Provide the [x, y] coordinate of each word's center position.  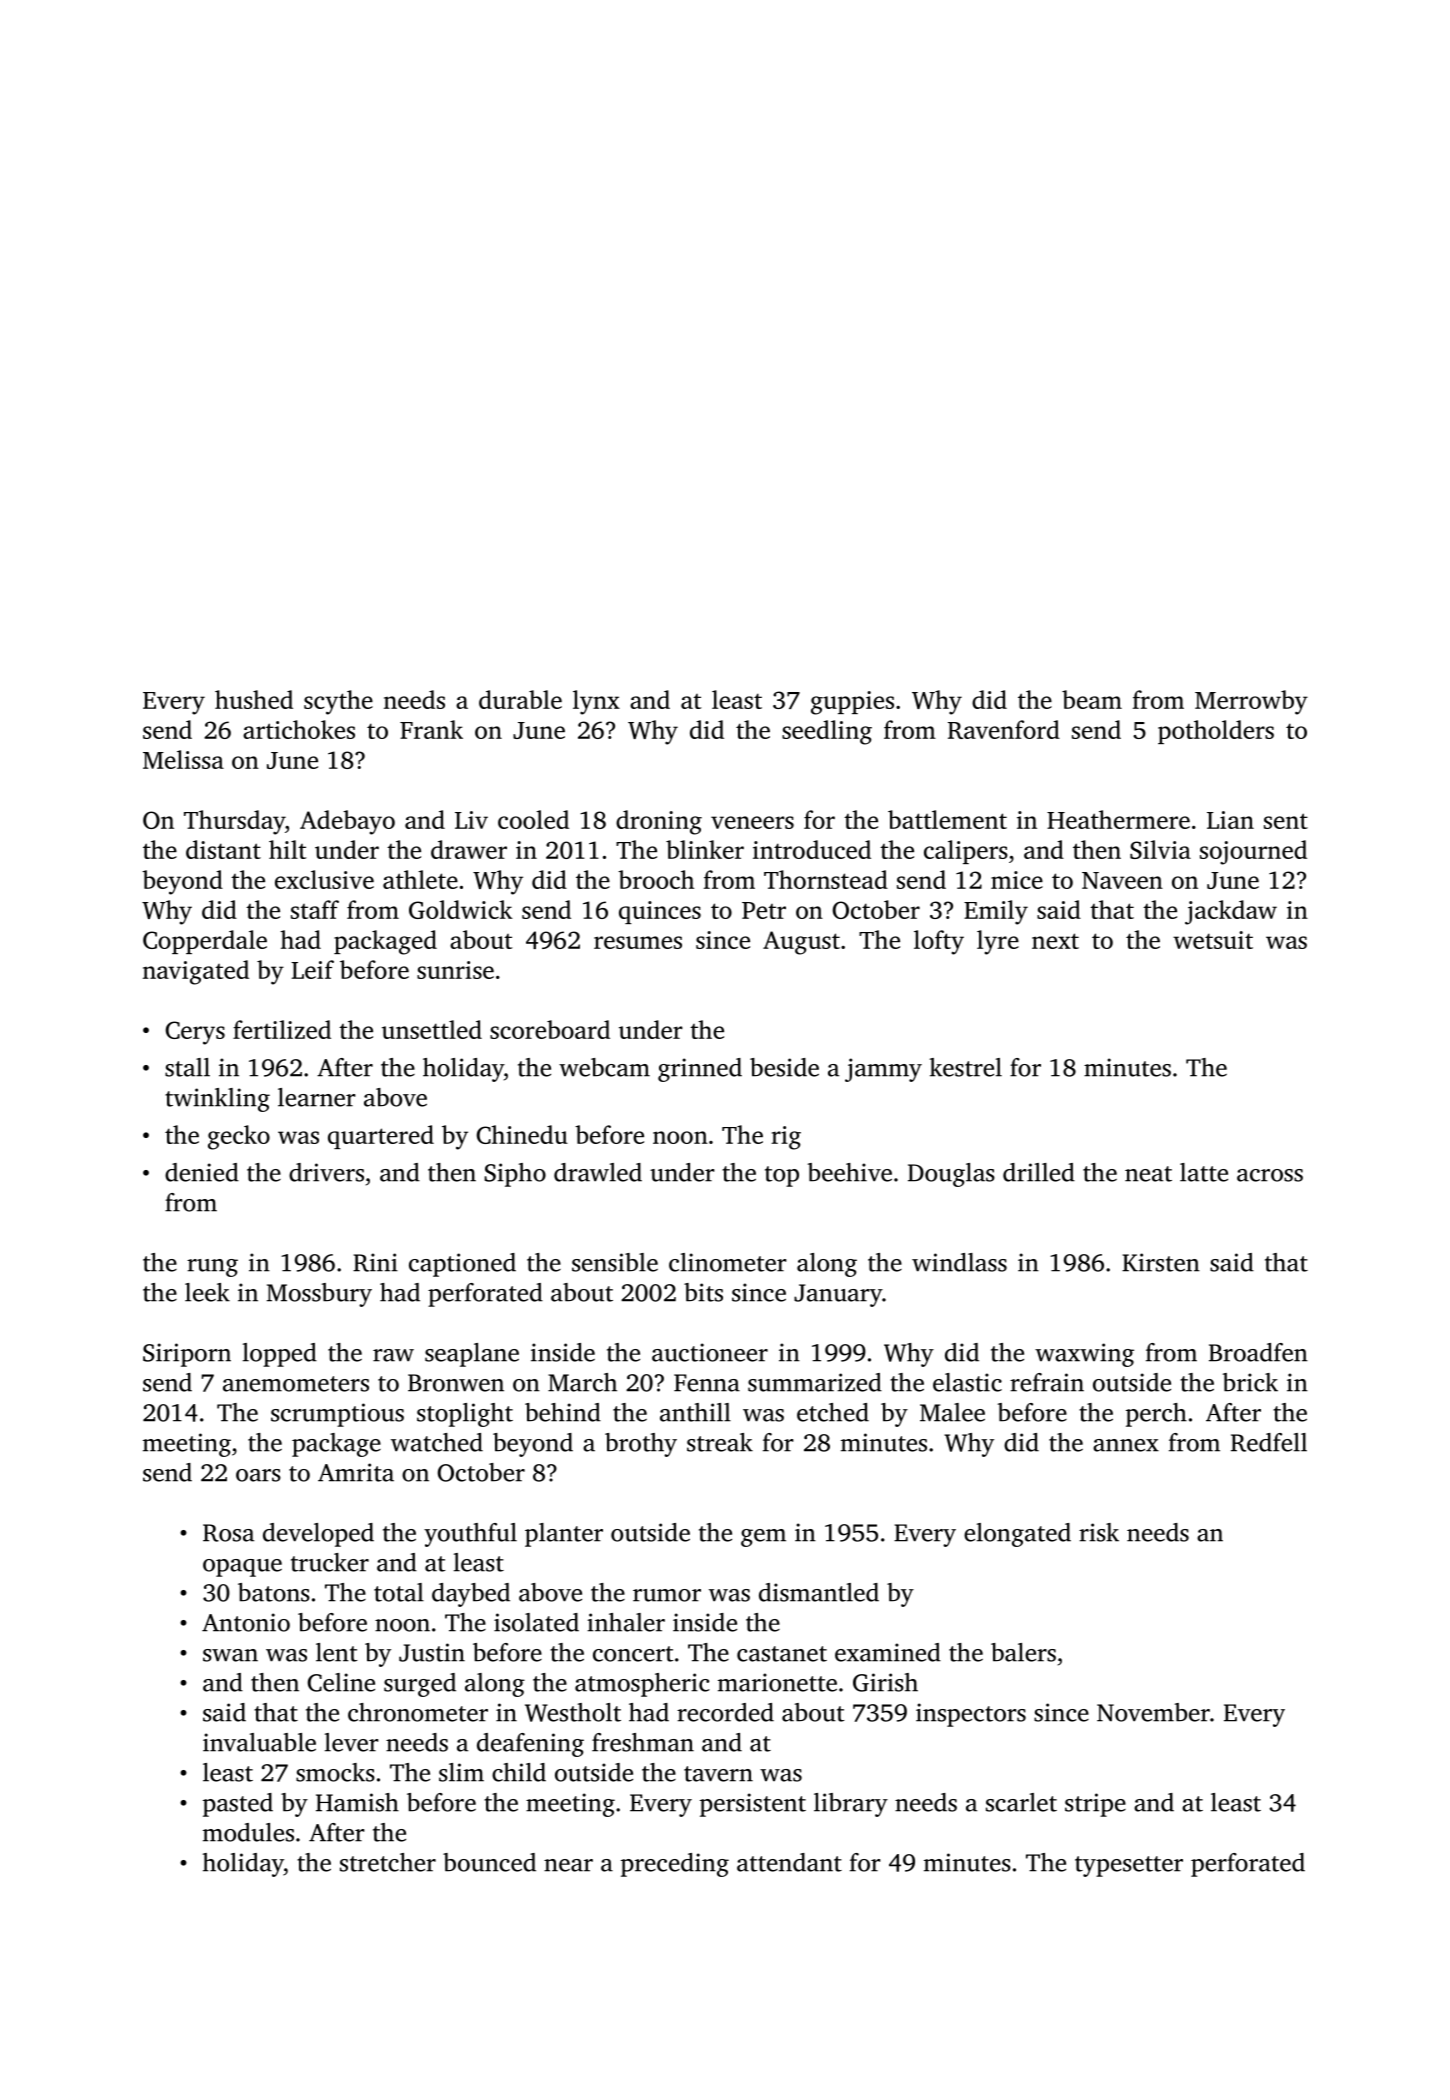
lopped [280, 1355]
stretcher [388, 1862]
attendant [789, 1862]
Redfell [1269, 1442]
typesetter [1129, 1866]
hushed [254, 699]
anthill [695, 1412]
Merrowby [1251, 702]
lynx [596, 702]
